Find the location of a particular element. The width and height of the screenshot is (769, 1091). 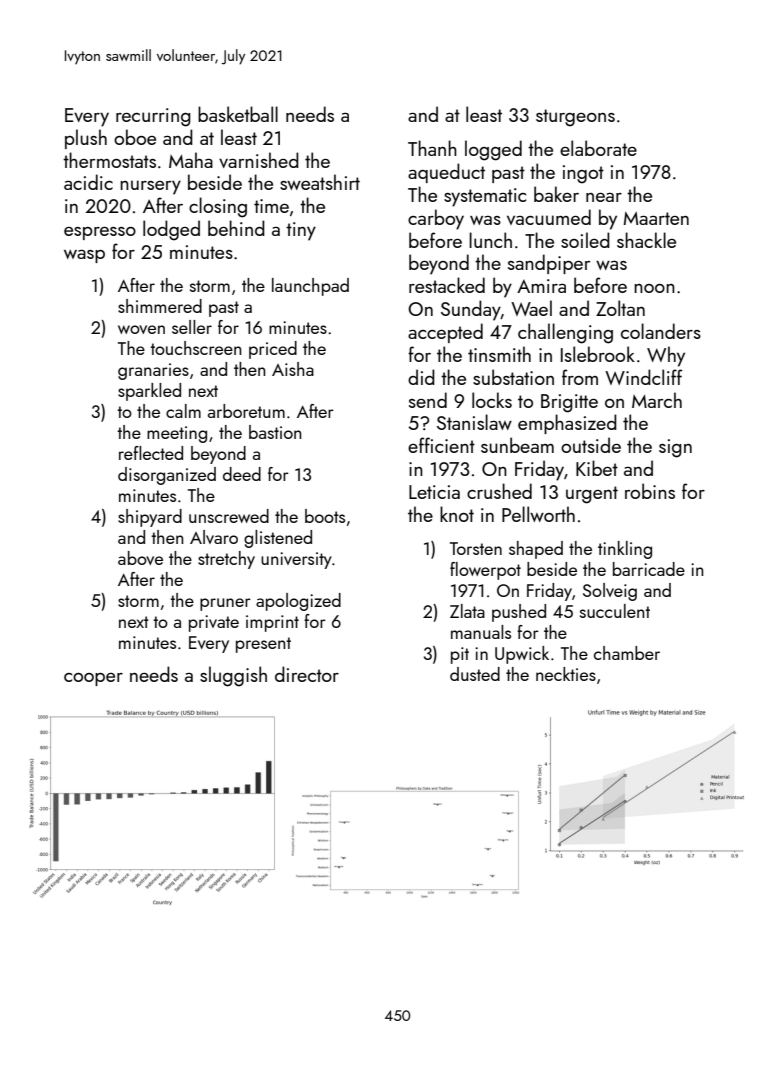

chamber is located at coordinates (627, 653).
